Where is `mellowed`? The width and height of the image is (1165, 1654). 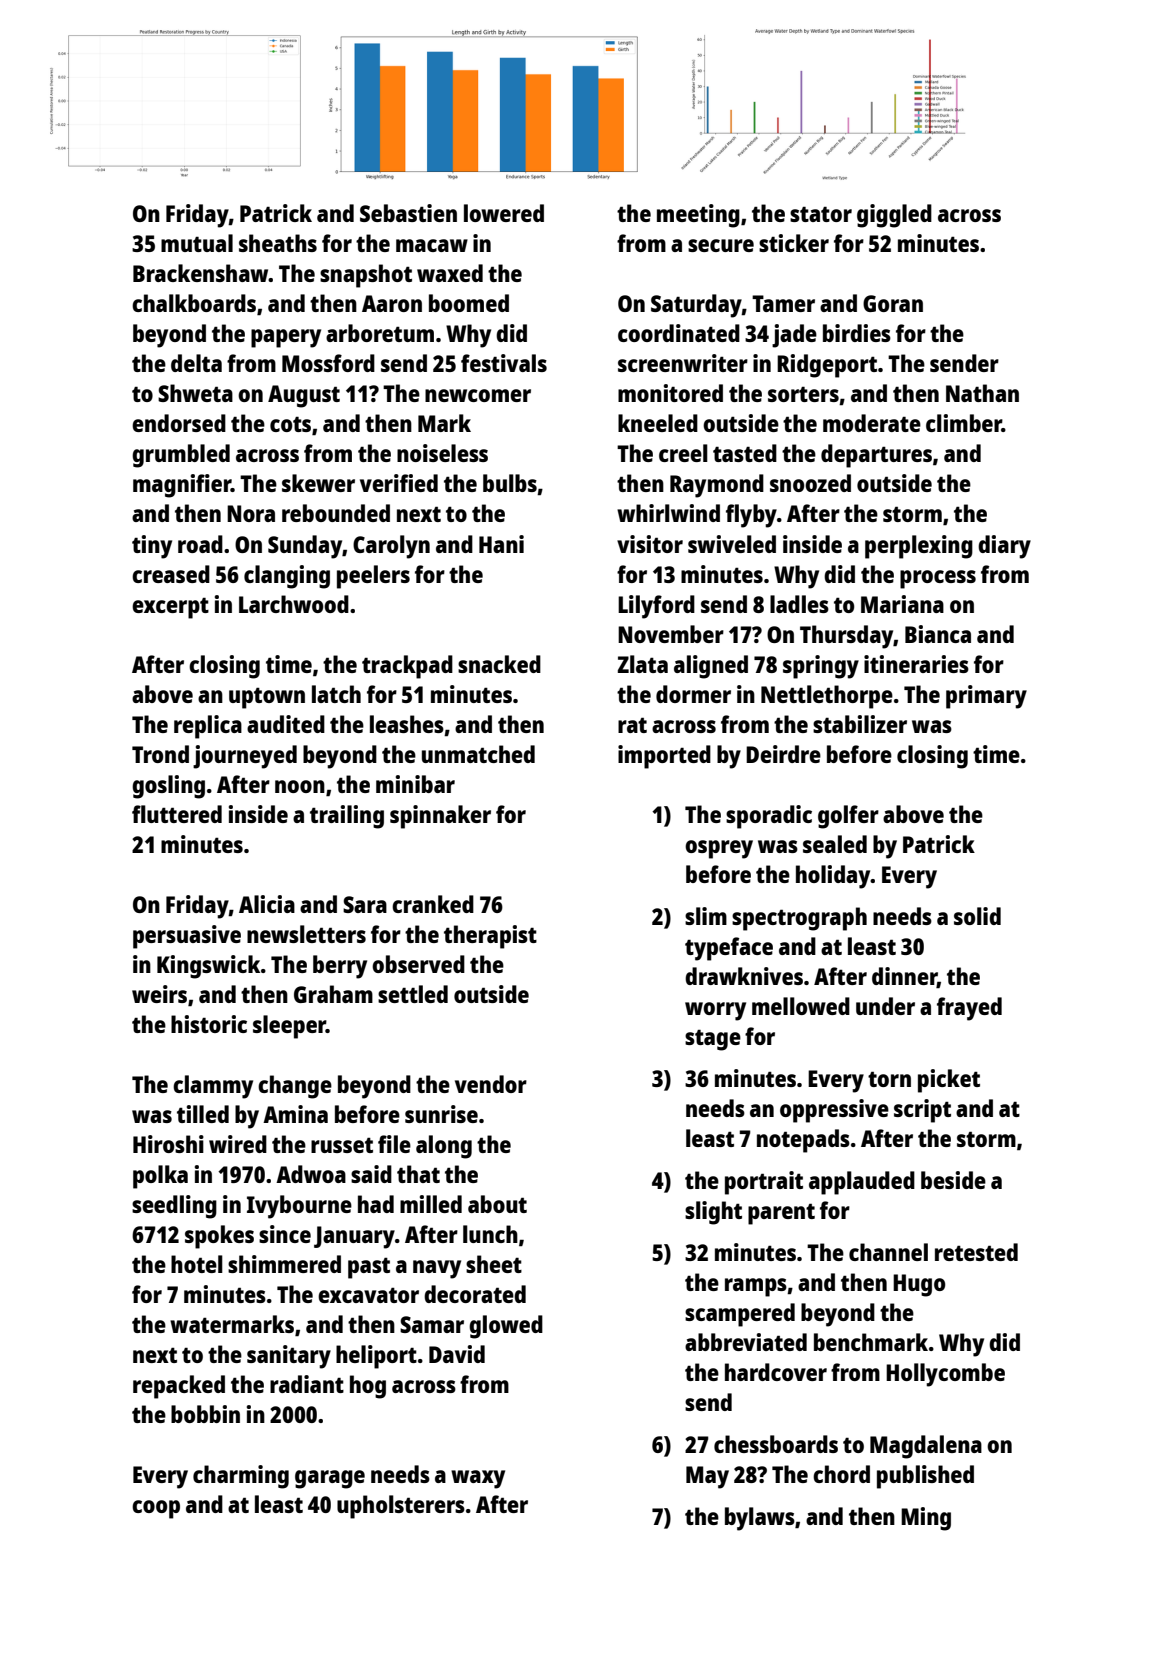 mellowed is located at coordinates (801, 1006).
